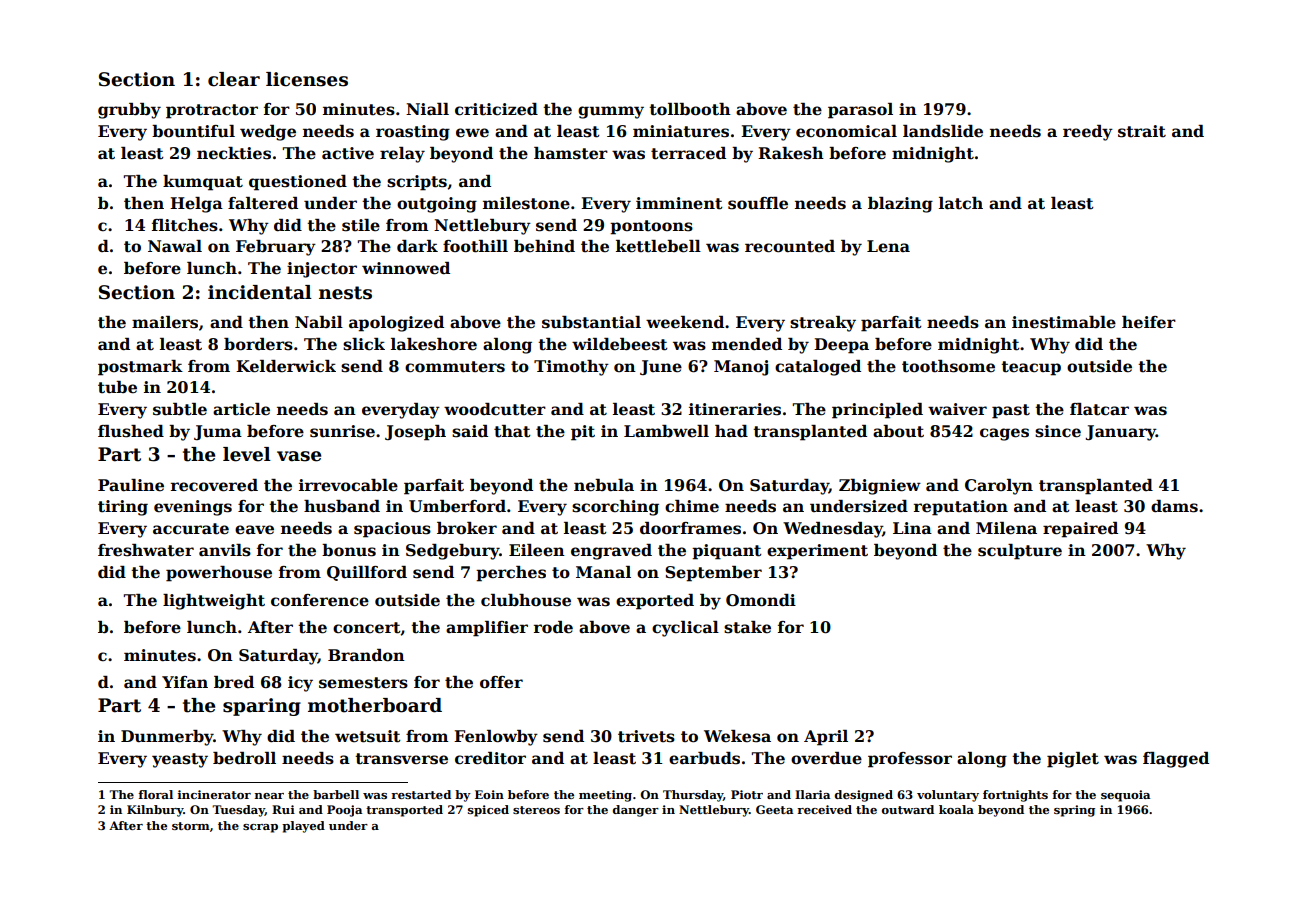 This screenshot has width=1308, height=924. What do you see at coordinates (791, 153) in the screenshot?
I see `Rakesh` at bounding box center [791, 153].
